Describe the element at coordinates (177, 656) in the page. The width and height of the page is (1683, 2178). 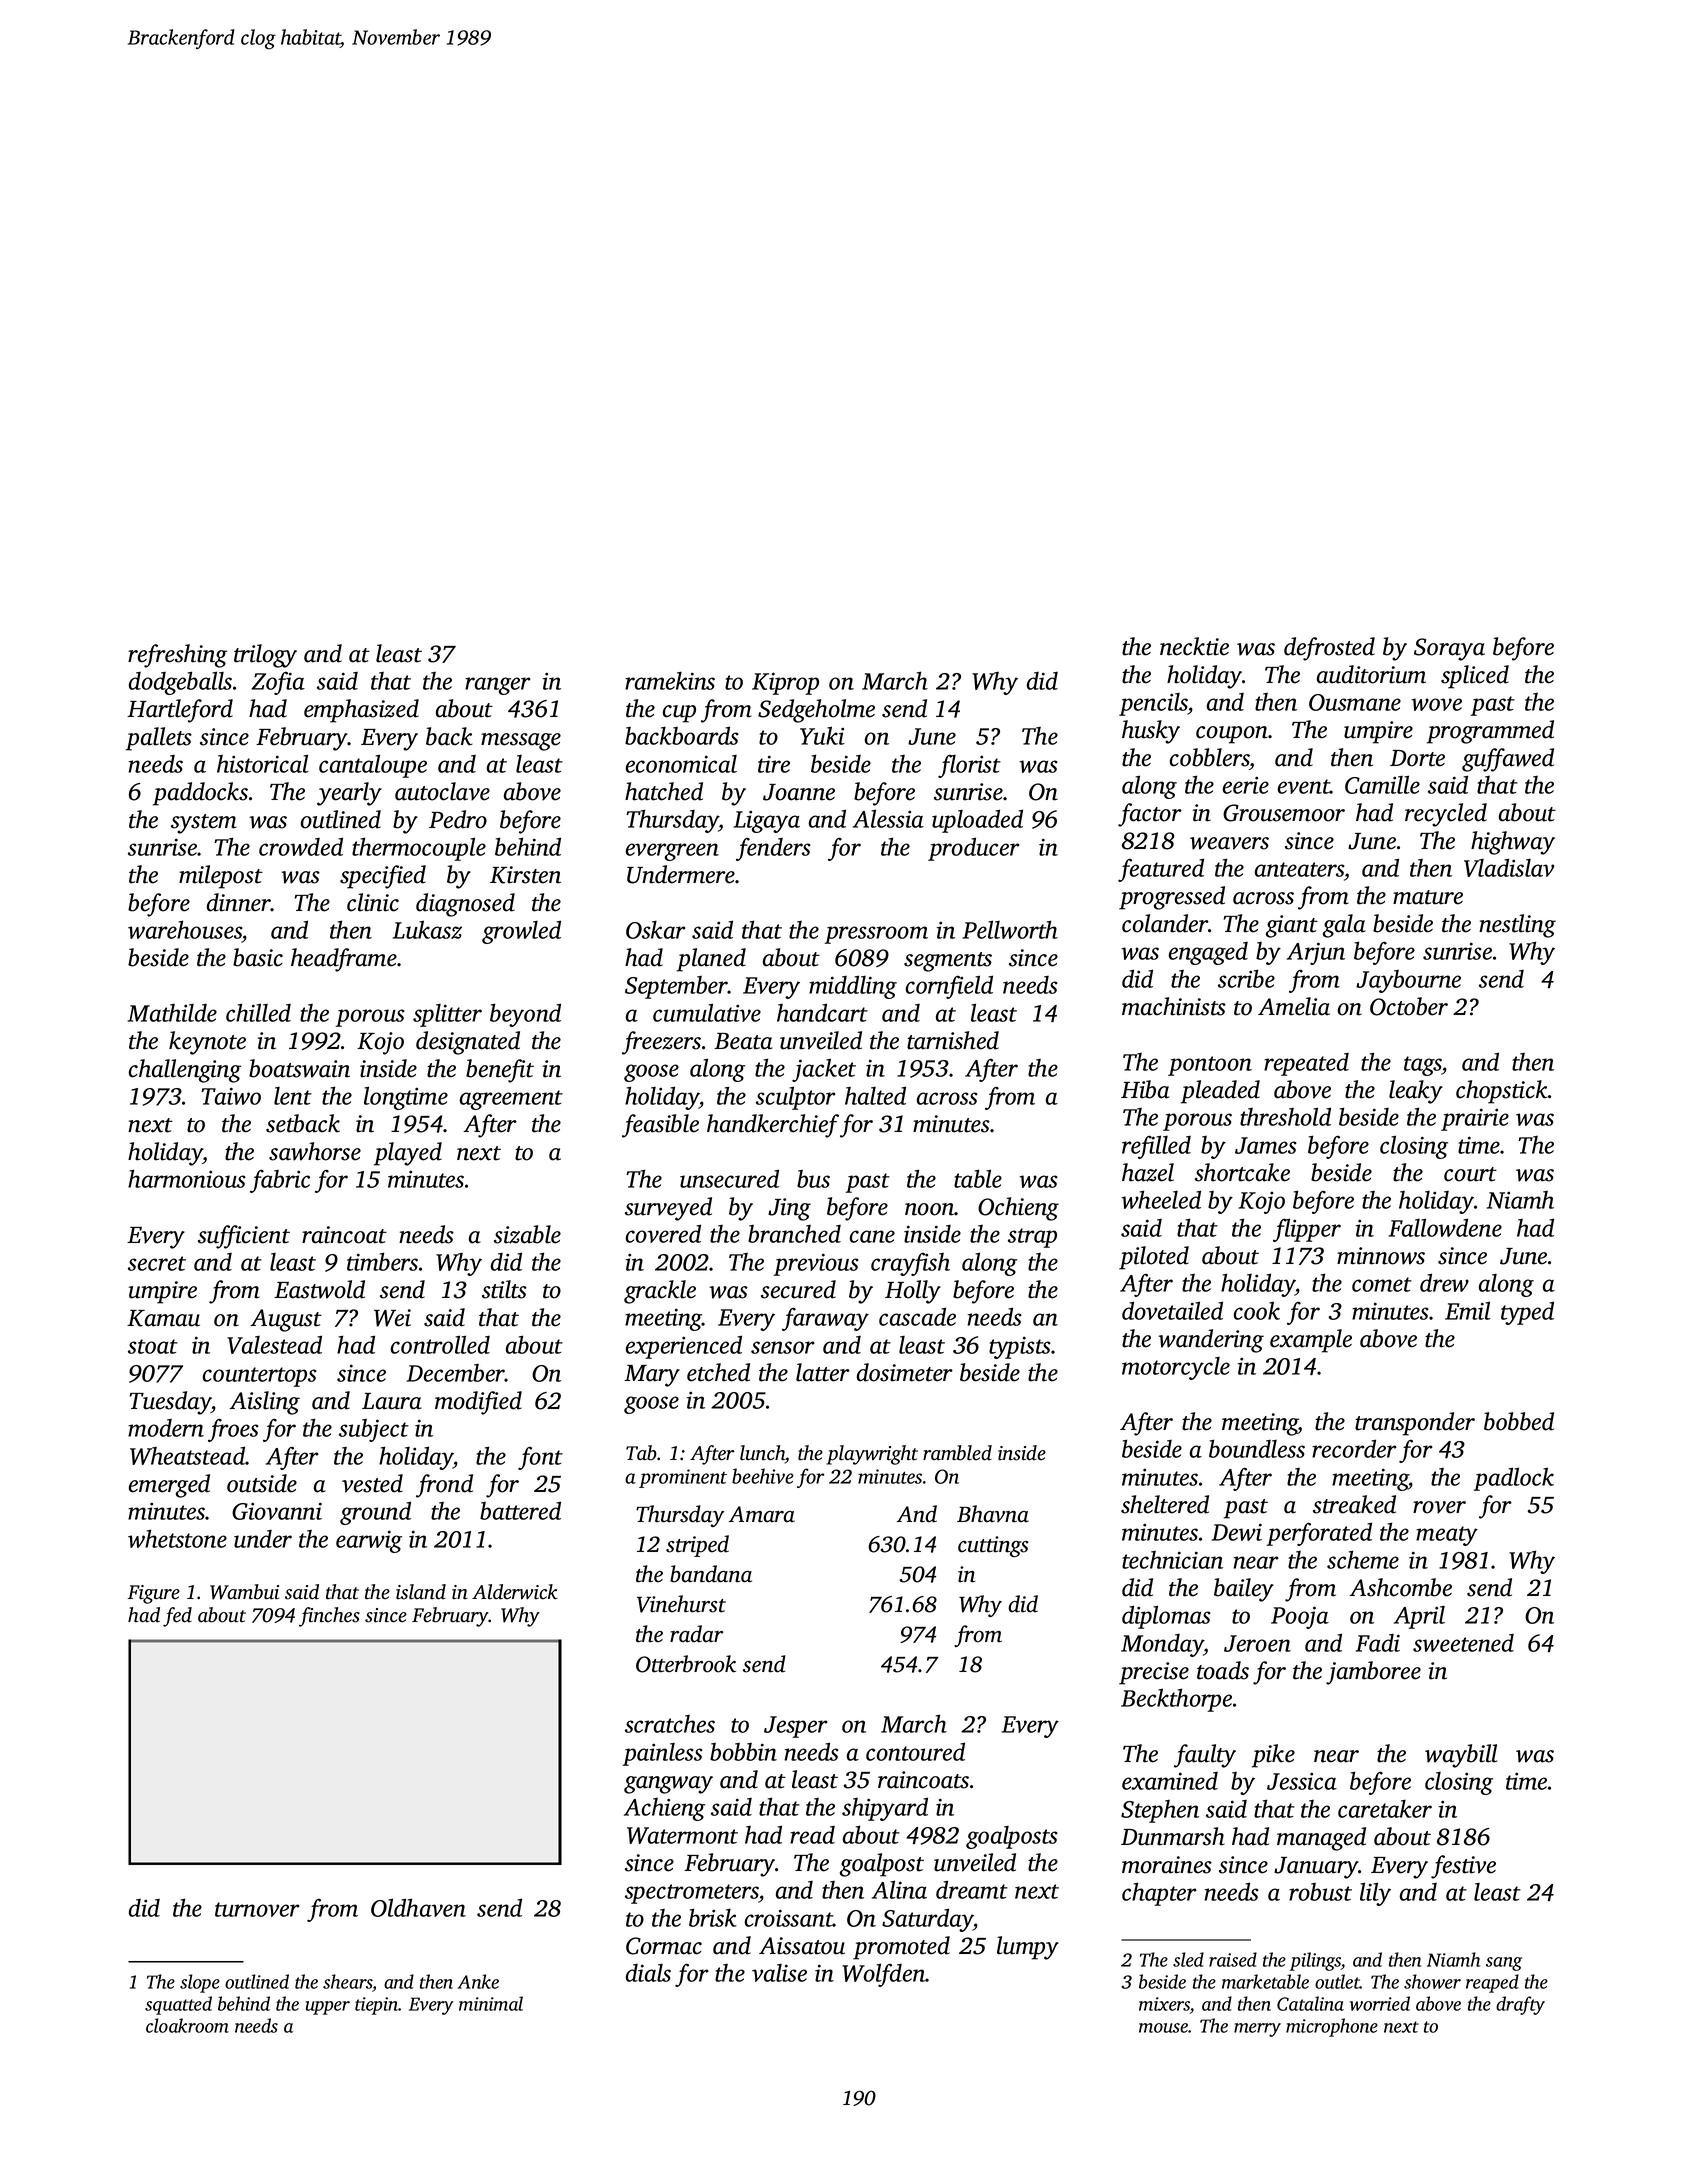
I see `refreshing` at that location.
